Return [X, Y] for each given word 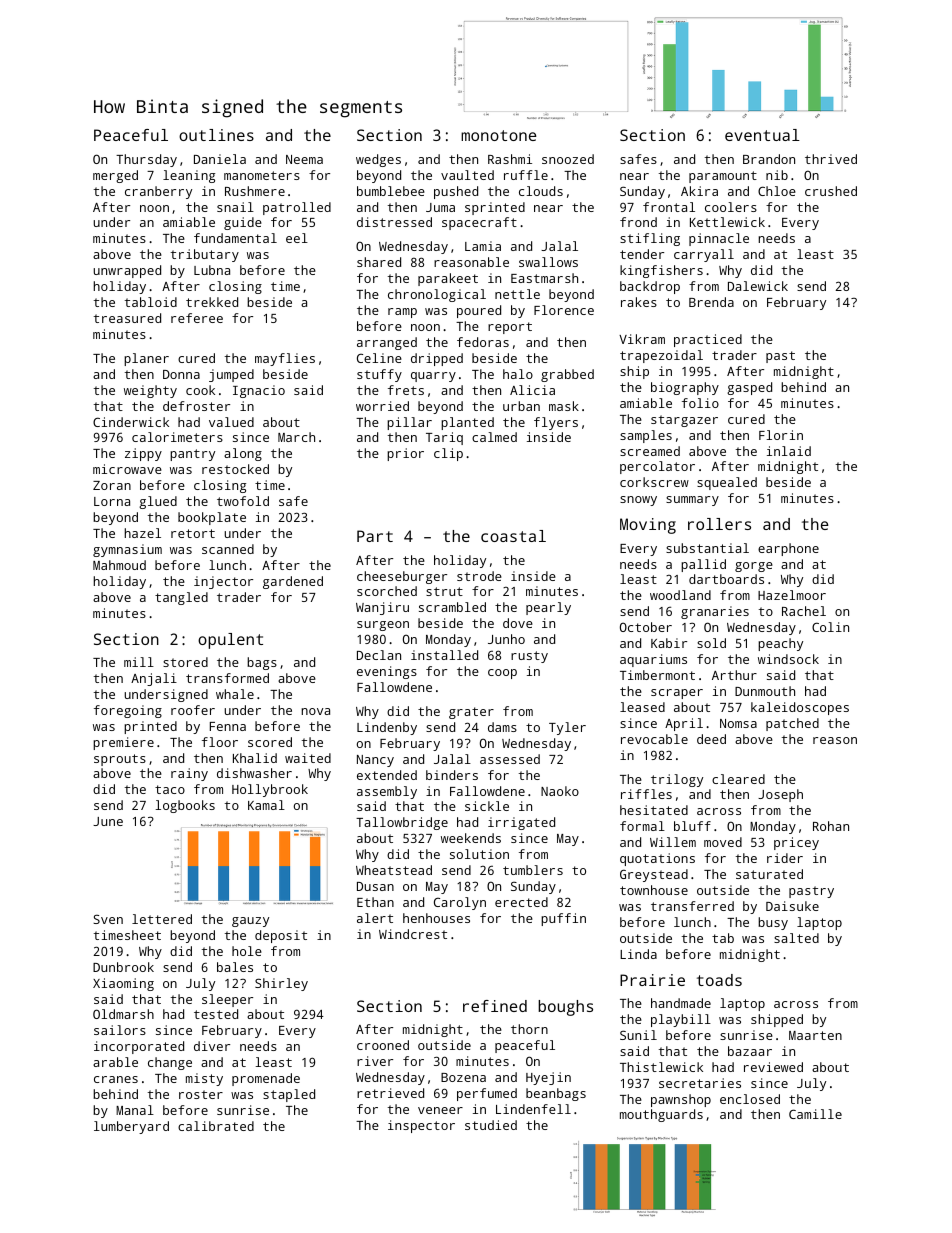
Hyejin [548, 1078]
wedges [378, 160]
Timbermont [657, 675]
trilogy [677, 780]
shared [379, 262]
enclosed [750, 1099]
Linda [638, 954]
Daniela [220, 159]
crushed [831, 191]
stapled [289, 1095]
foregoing [128, 711]
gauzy [250, 922]
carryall [704, 255]
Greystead [654, 875]
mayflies [285, 359]
